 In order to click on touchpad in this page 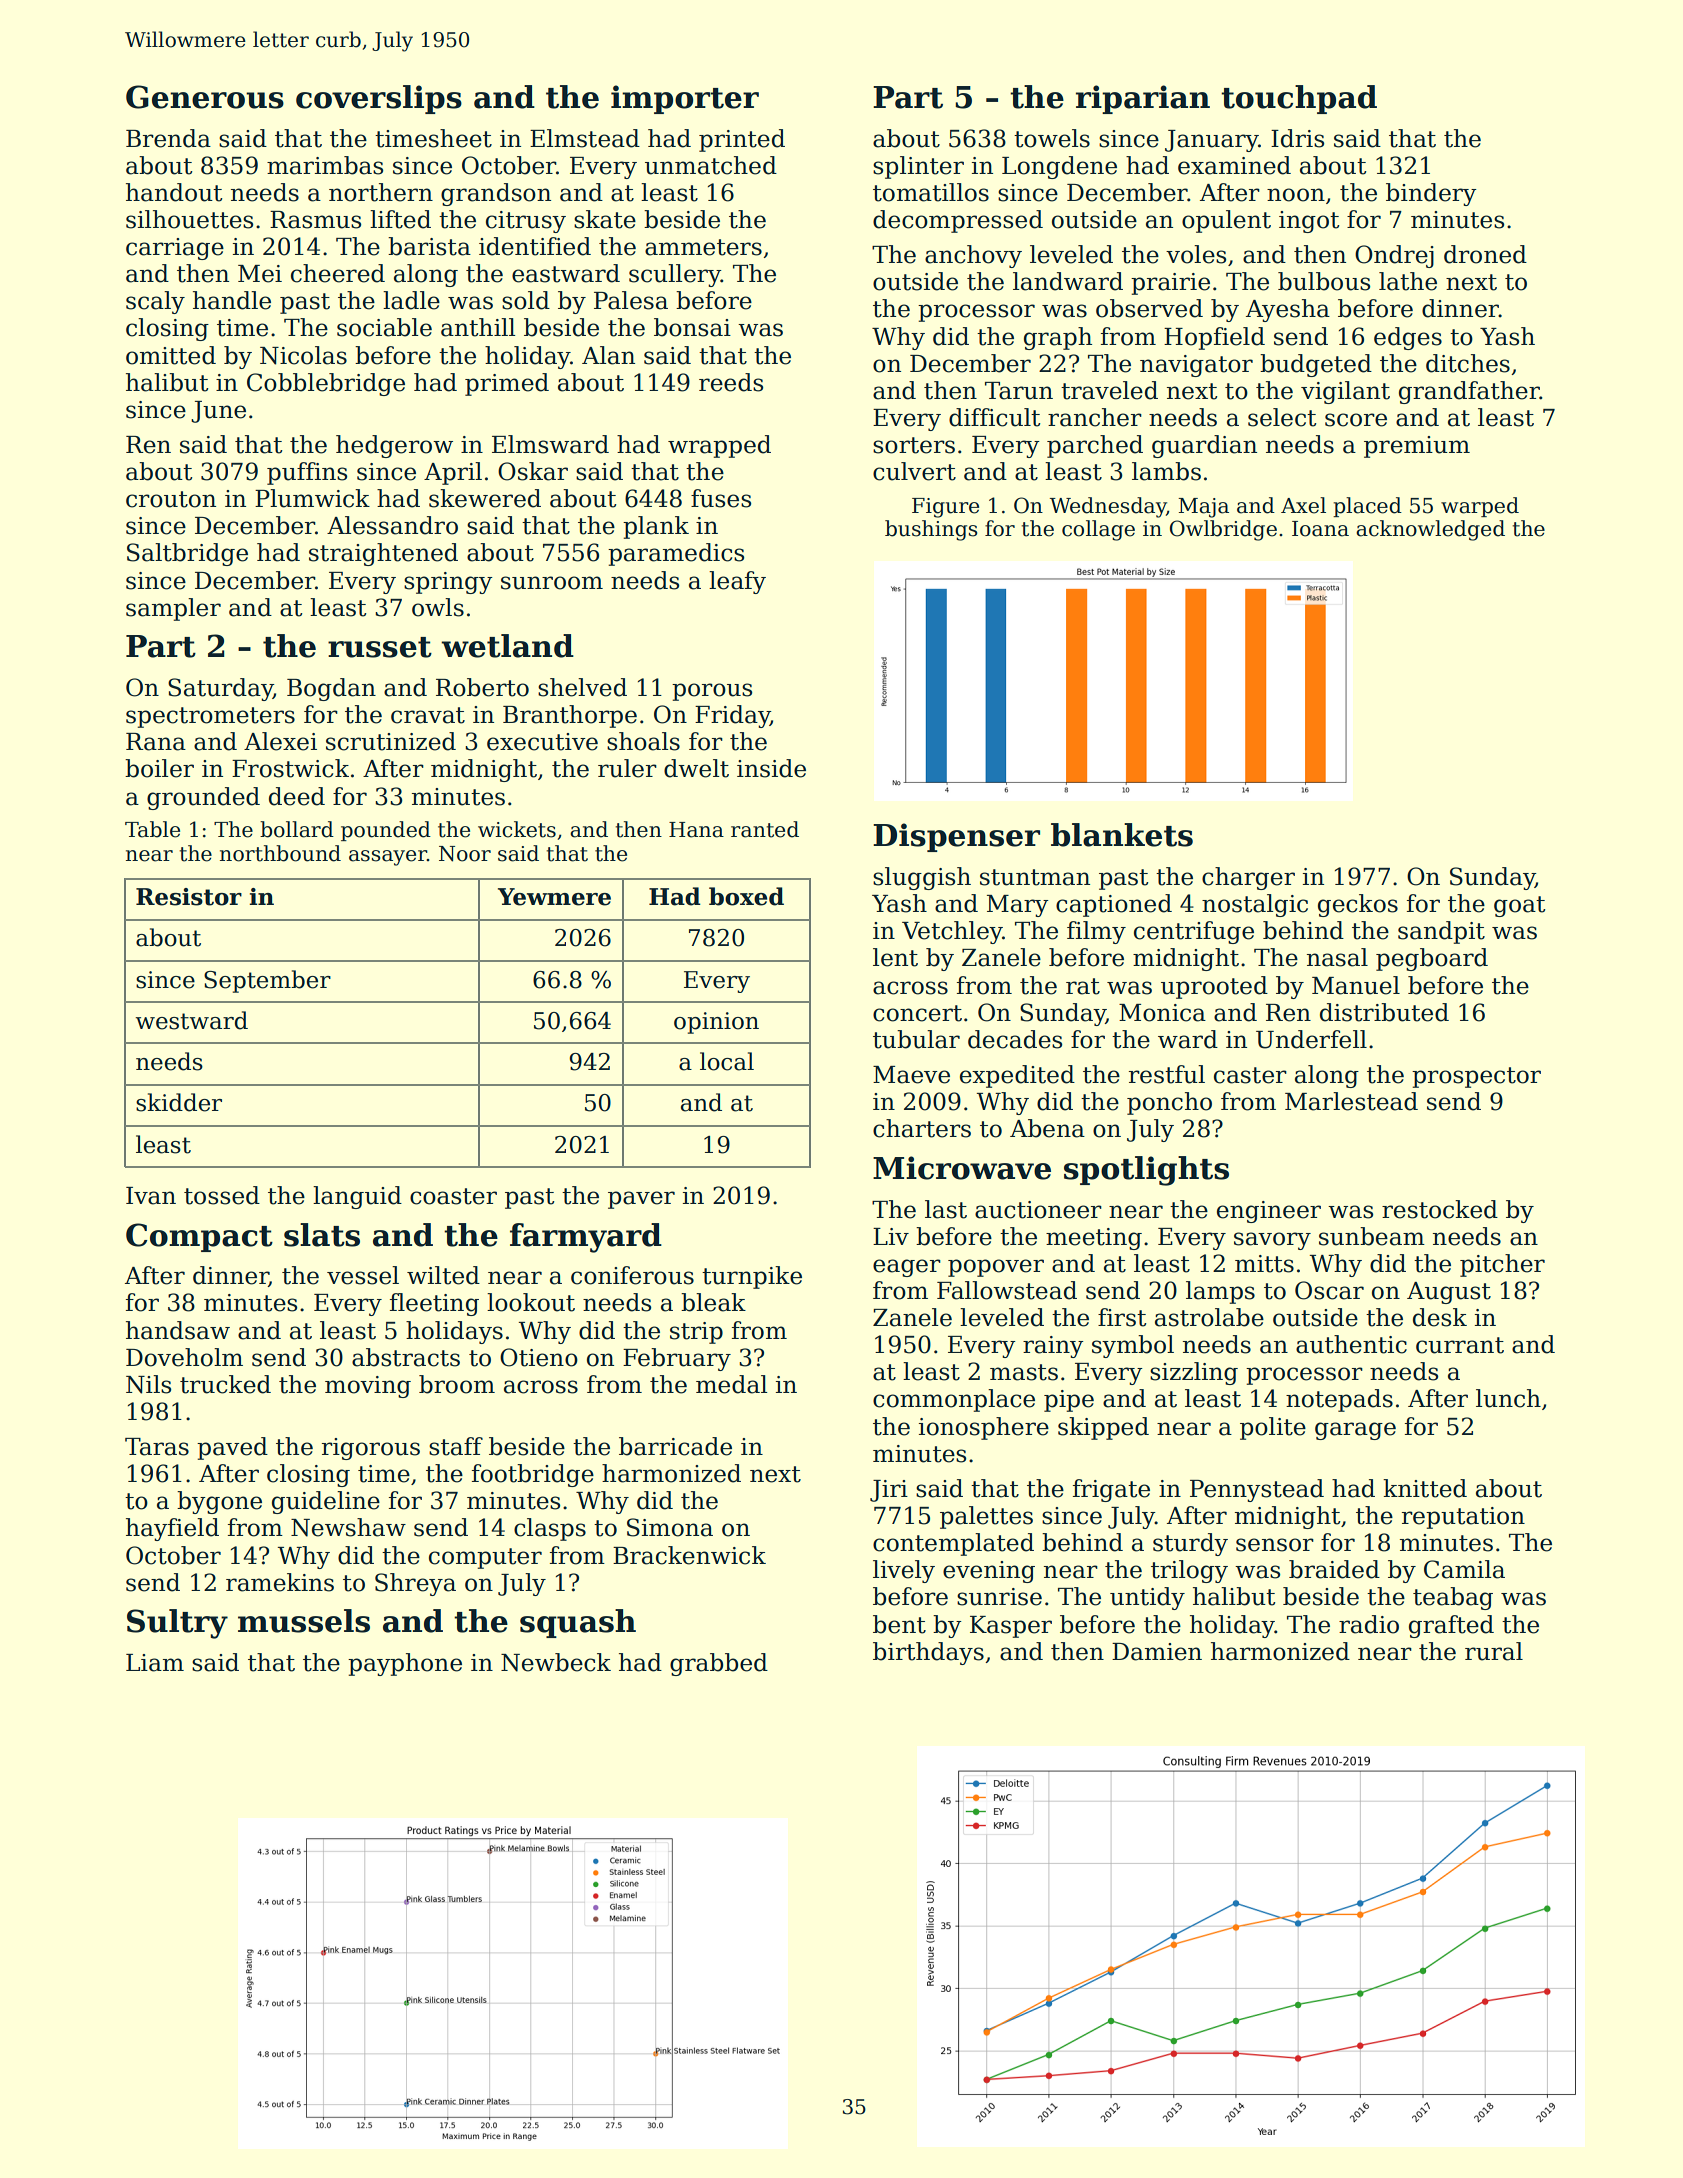, I will do `click(1299, 99)`.
